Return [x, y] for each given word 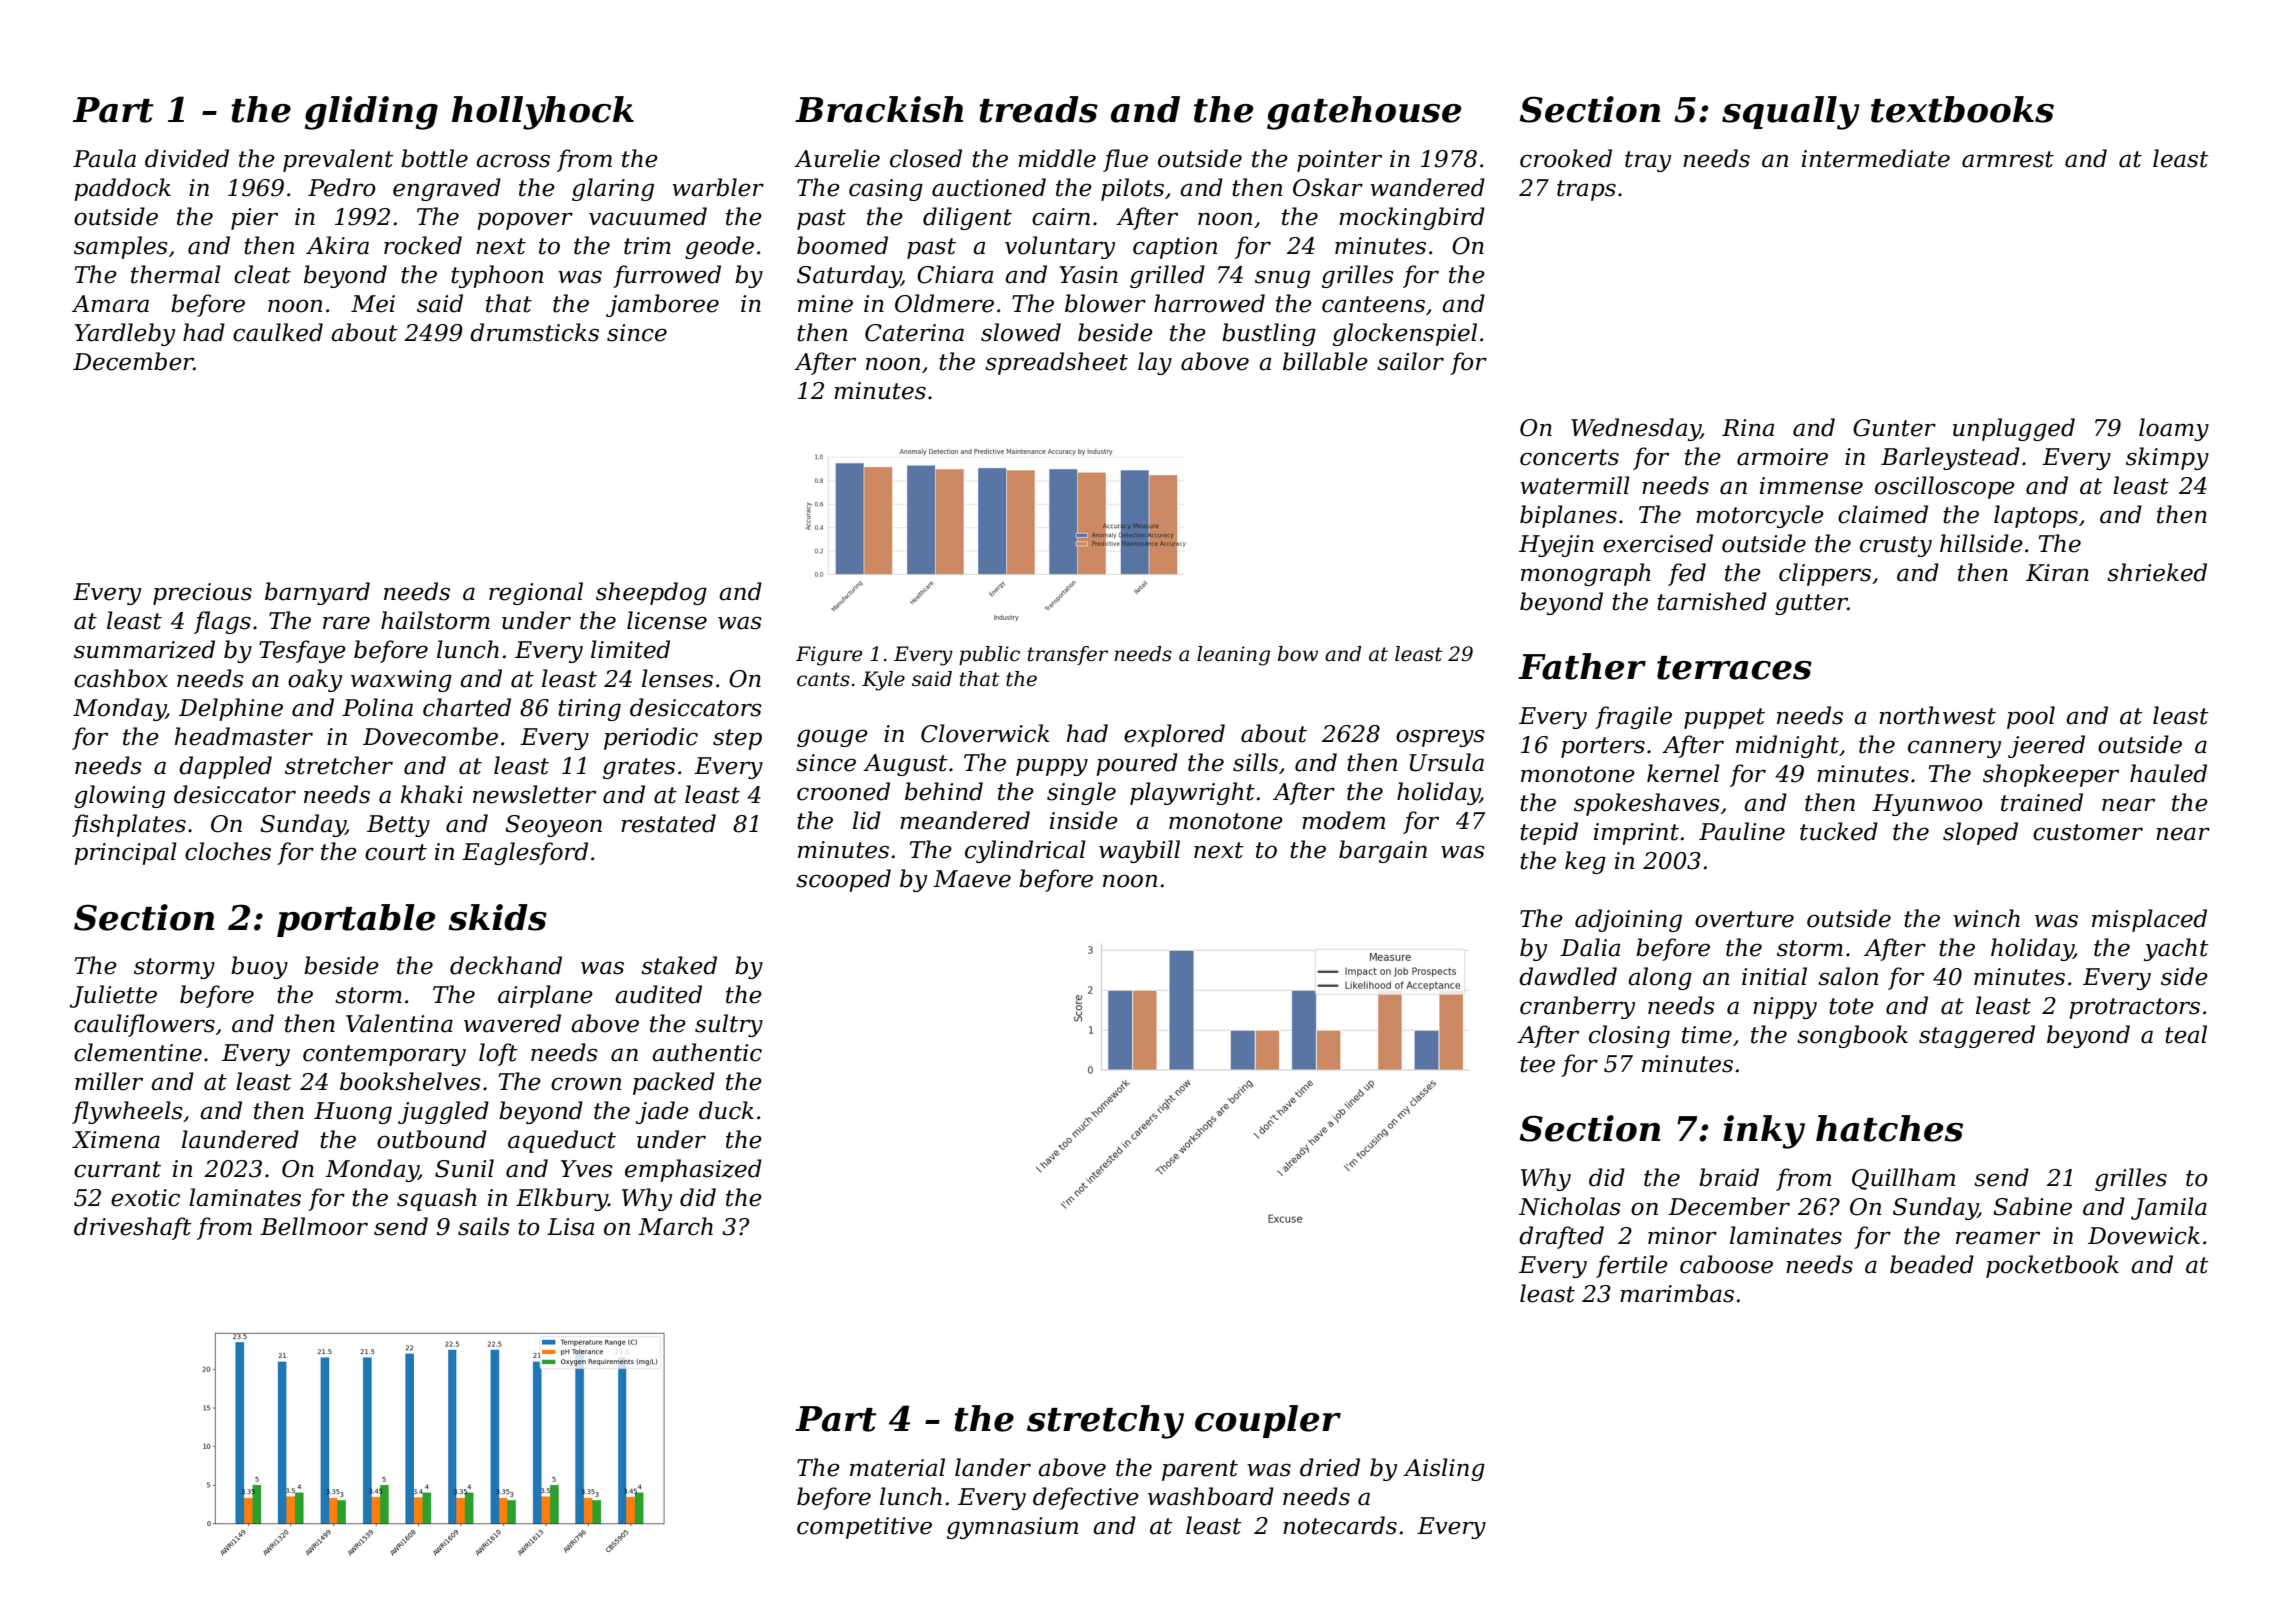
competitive [864, 1528]
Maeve [972, 879]
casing [886, 190]
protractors [2134, 1008]
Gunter [1894, 428]
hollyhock [543, 113]
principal [125, 853]
